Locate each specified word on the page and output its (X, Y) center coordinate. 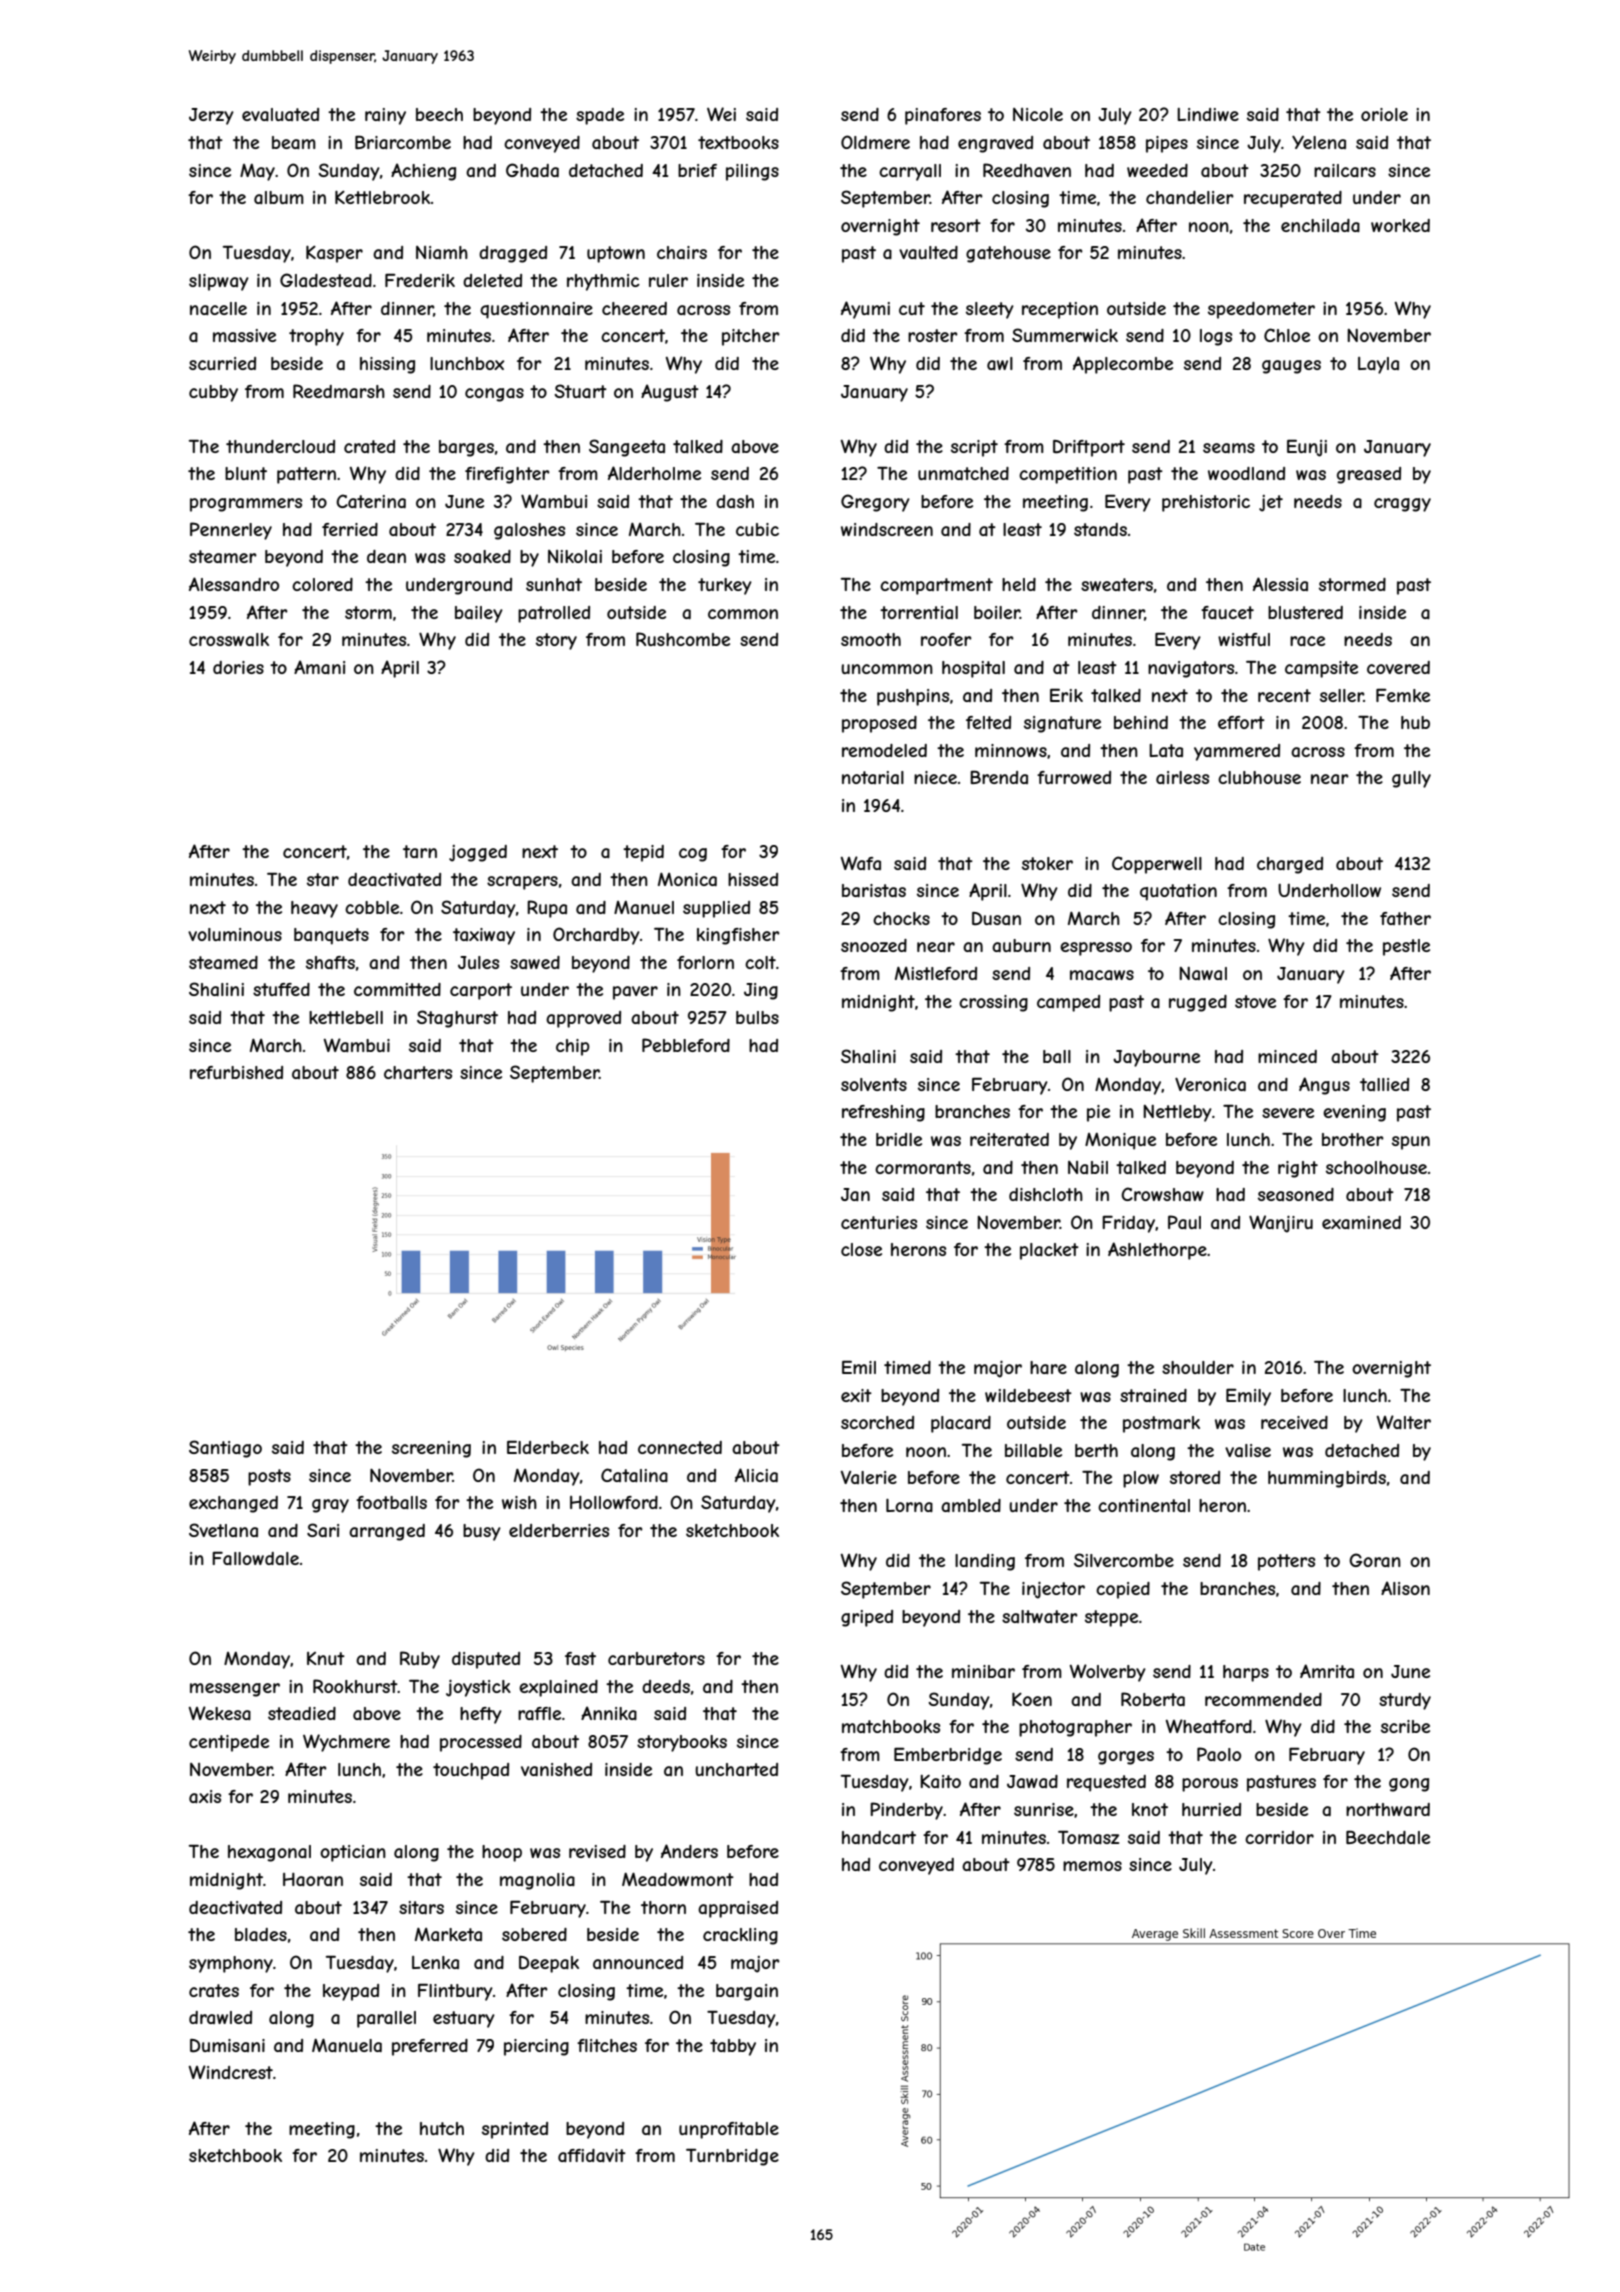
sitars (421, 1907)
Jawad (1032, 1781)
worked (1400, 225)
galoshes (529, 531)
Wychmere (346, 1743)
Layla (1378, 365)
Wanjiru (1281, 1224)
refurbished (236, 1072)
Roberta (1153, 1699)
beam (294, 142)
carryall (910, 172)
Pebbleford (686, 1045)
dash (735, 501)
